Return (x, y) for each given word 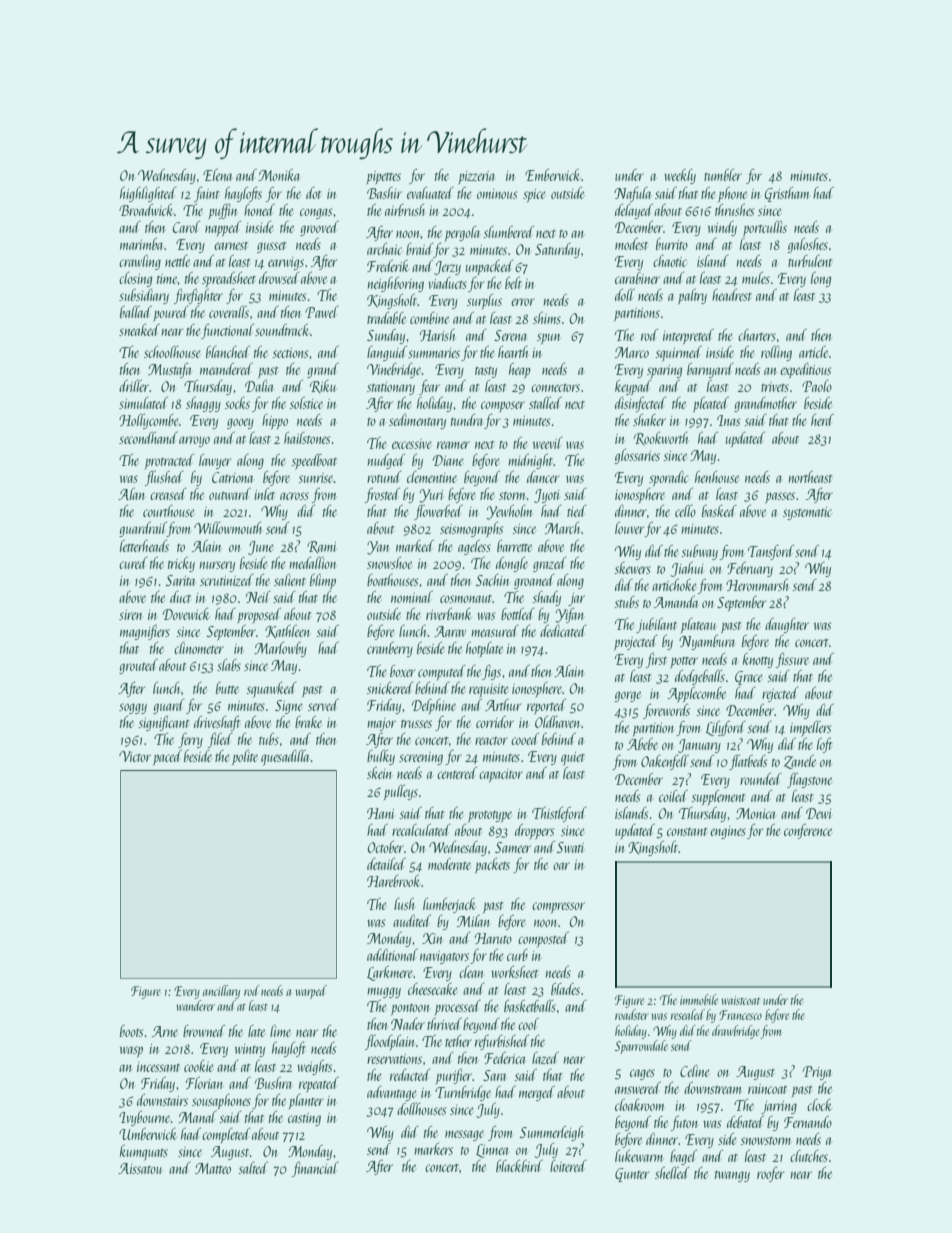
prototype (490, 816)
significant (164, 723)
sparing (664, 372)
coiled (673, 796)
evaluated (430, 193)
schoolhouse (172, 352)
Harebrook (393, 881)
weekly (680, 176)
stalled (545, 403)
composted (543, 939)
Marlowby (280, 649)
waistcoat (740, 1000)
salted (253, 1168)
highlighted (148, 194)
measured (495, 631)
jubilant (656, 625)
